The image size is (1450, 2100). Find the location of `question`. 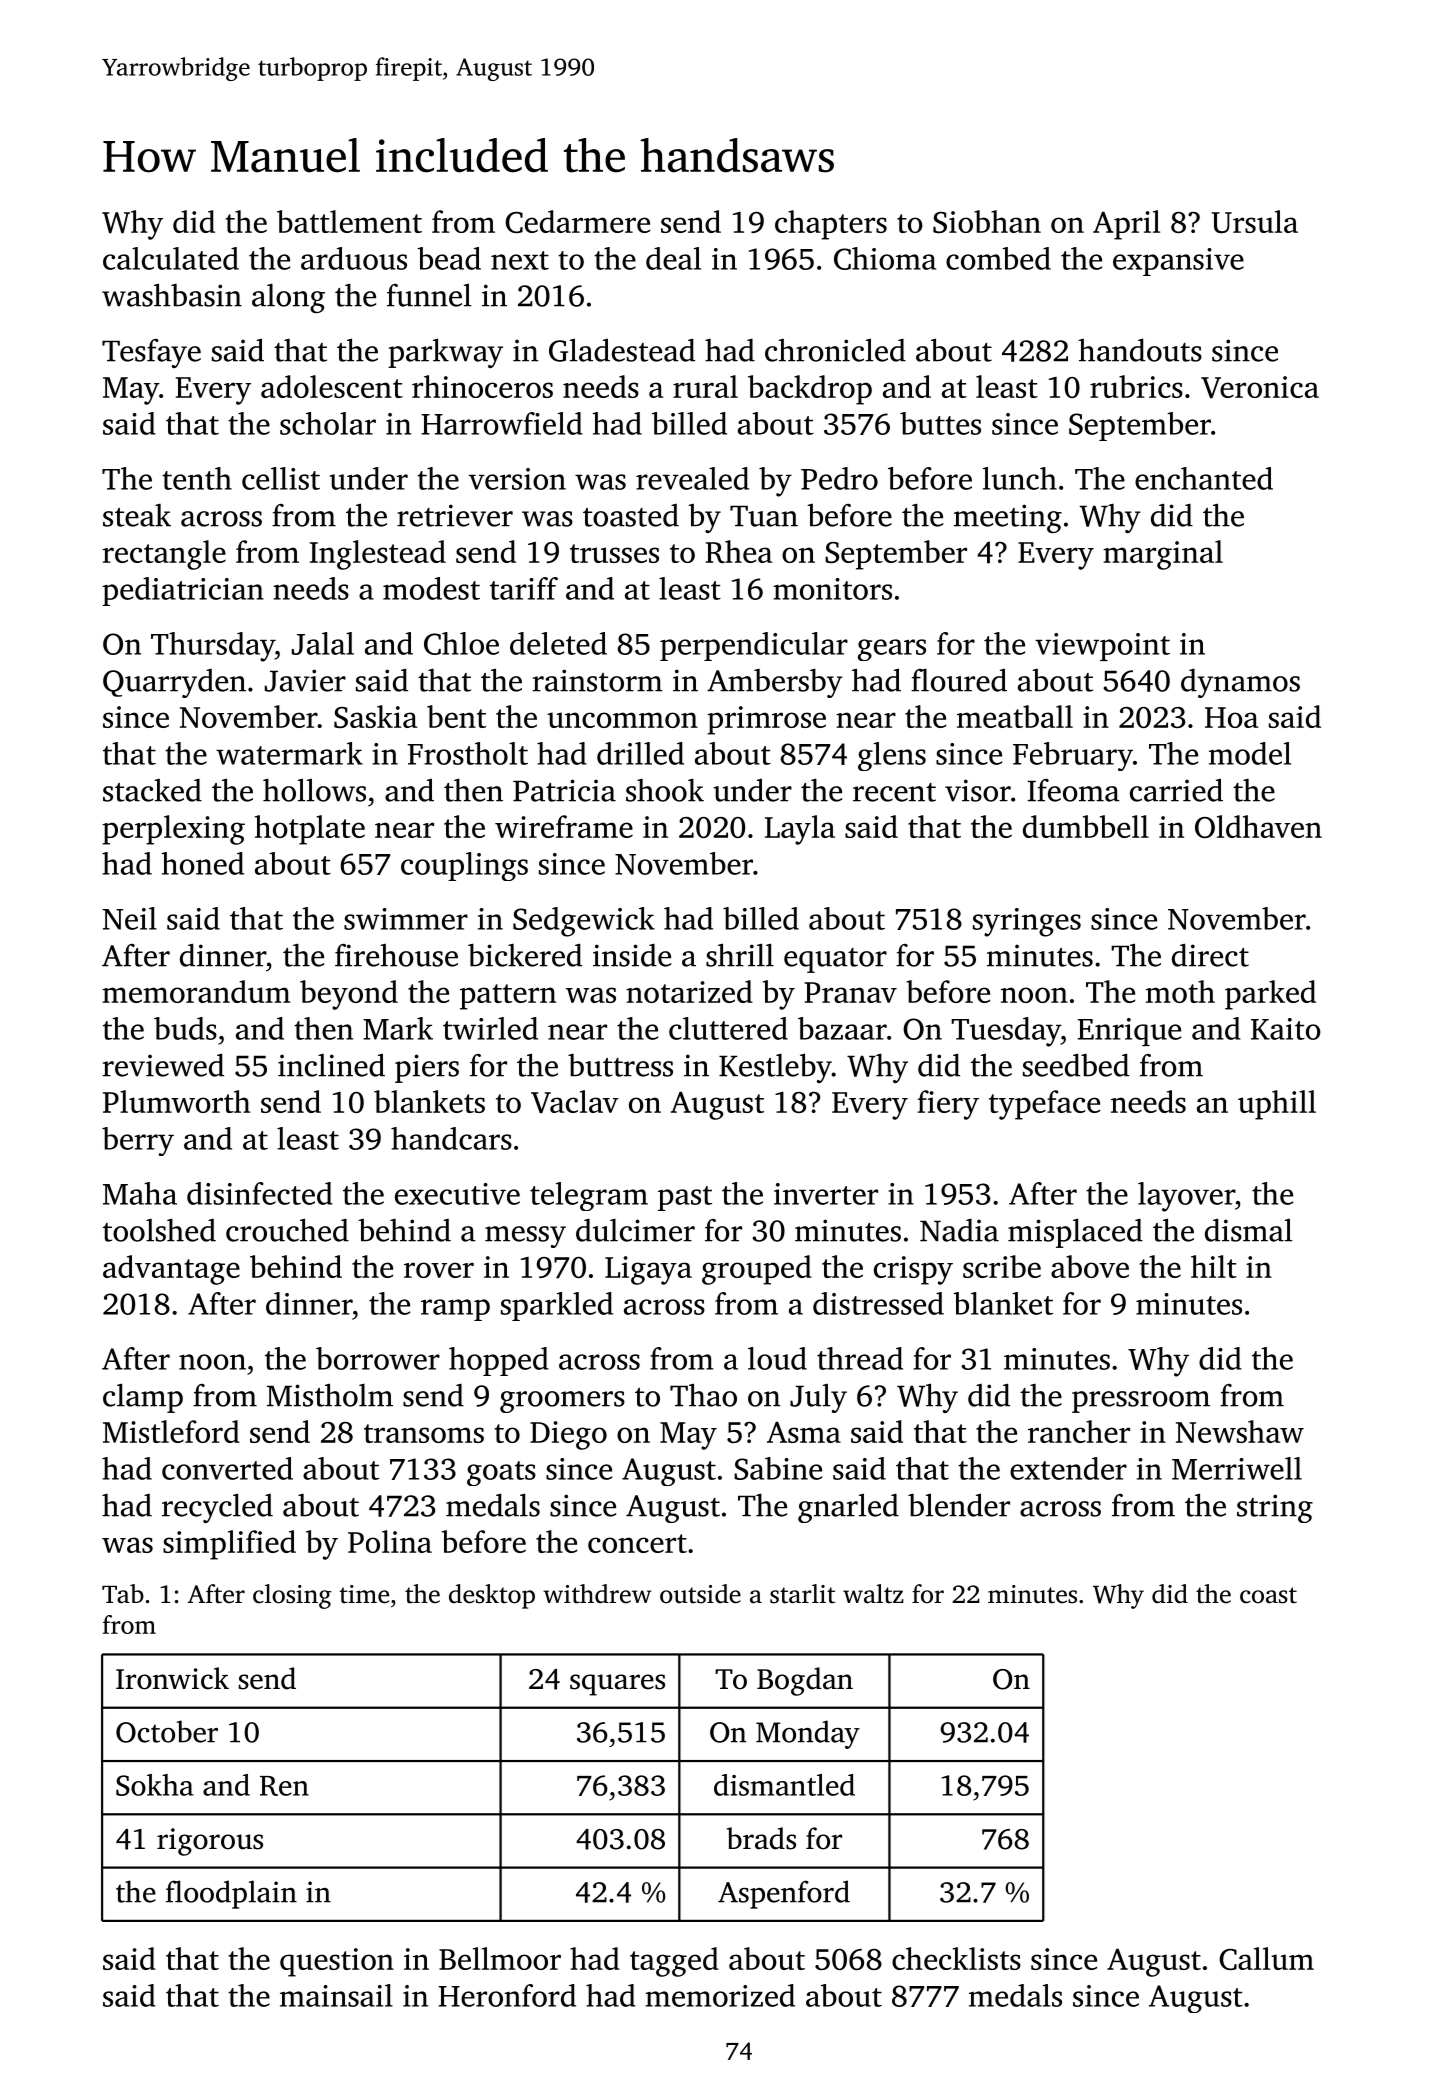

question is located at coordinates (337, 1962).
